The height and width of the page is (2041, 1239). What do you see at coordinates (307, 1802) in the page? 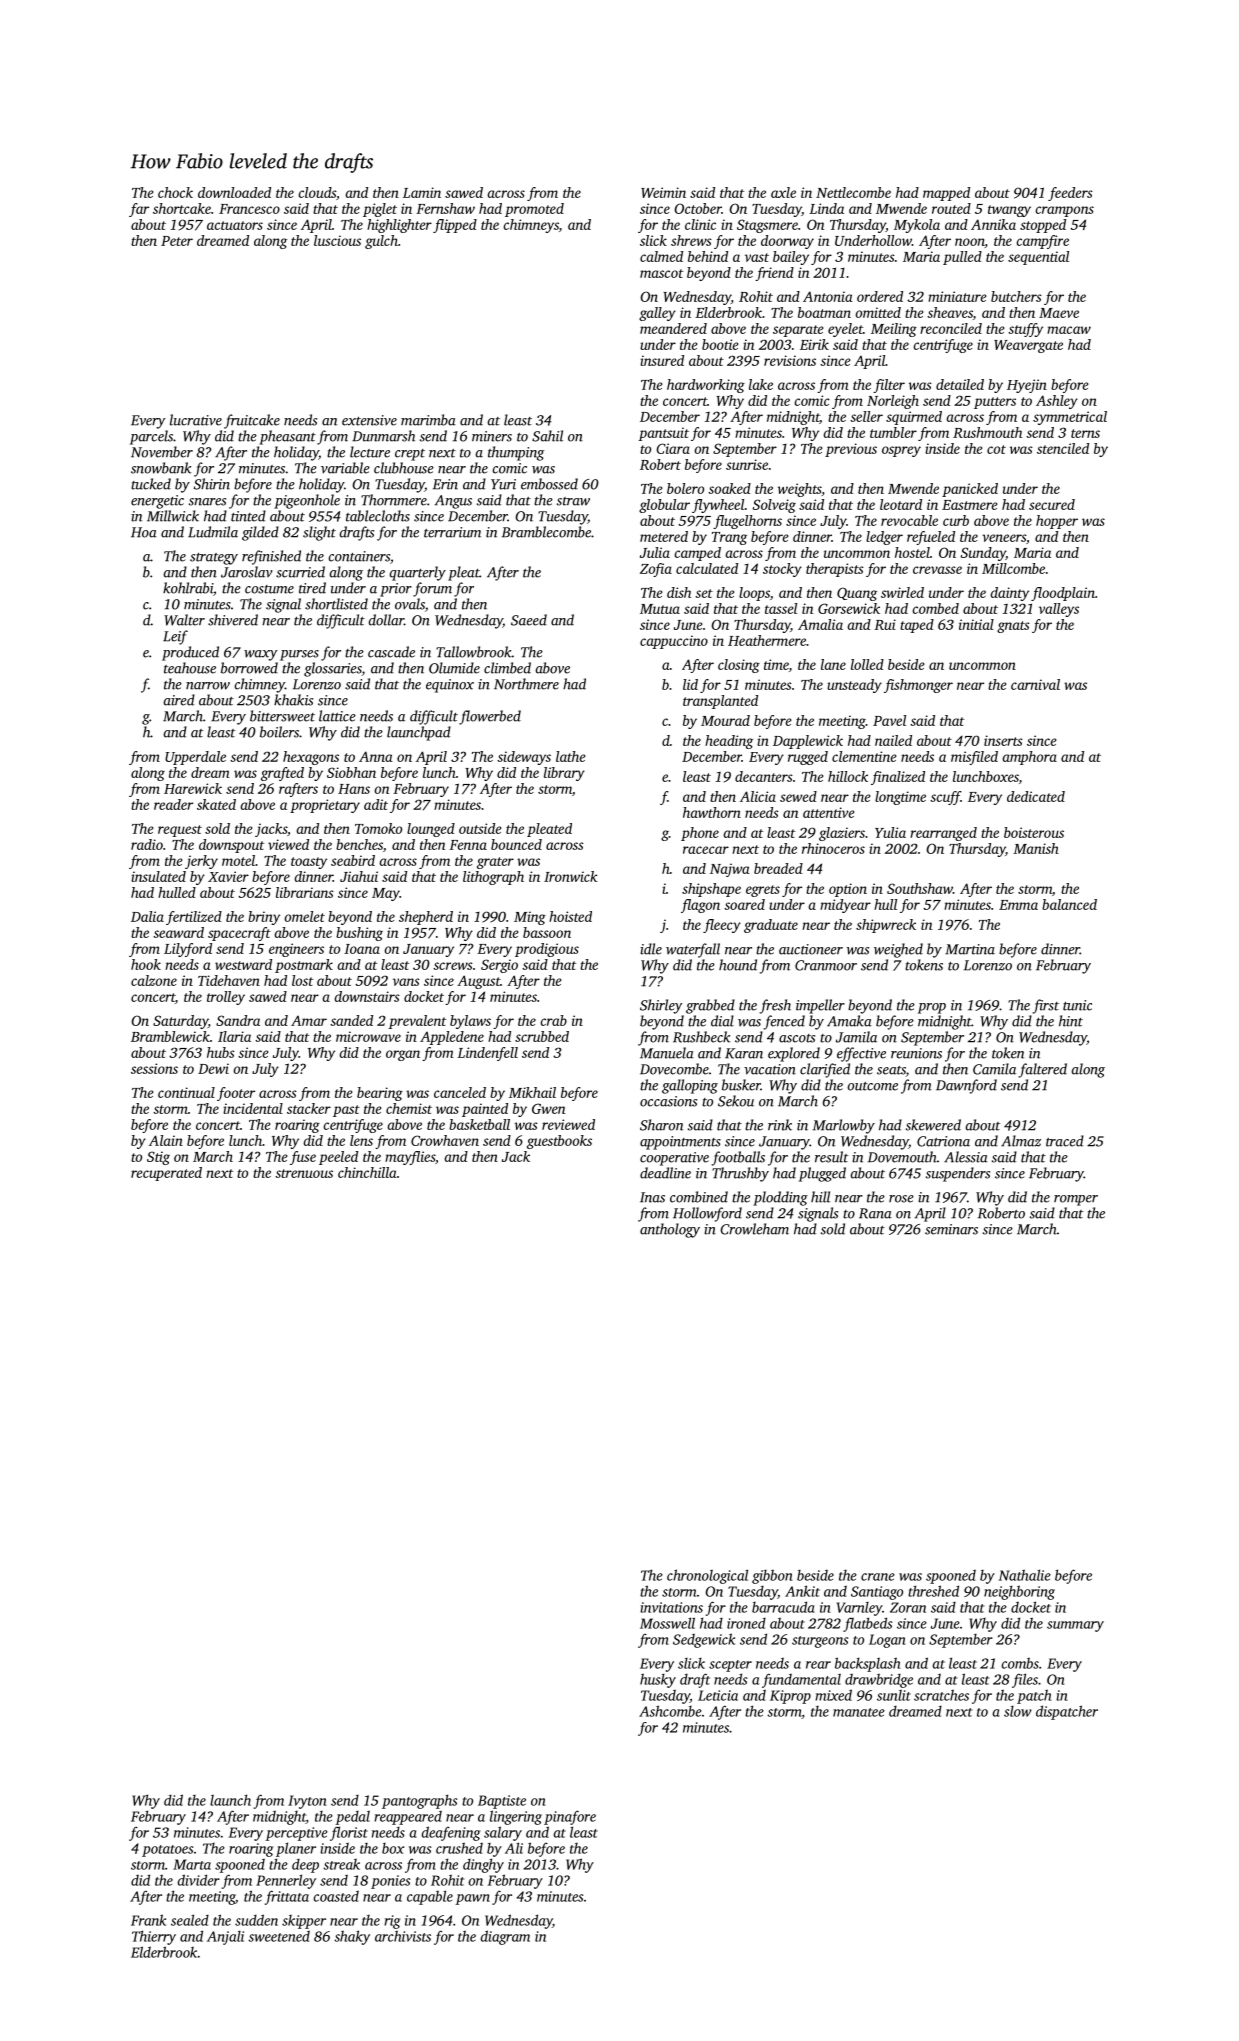
I see `Ivyton` at bounding box center [307, 1802].
